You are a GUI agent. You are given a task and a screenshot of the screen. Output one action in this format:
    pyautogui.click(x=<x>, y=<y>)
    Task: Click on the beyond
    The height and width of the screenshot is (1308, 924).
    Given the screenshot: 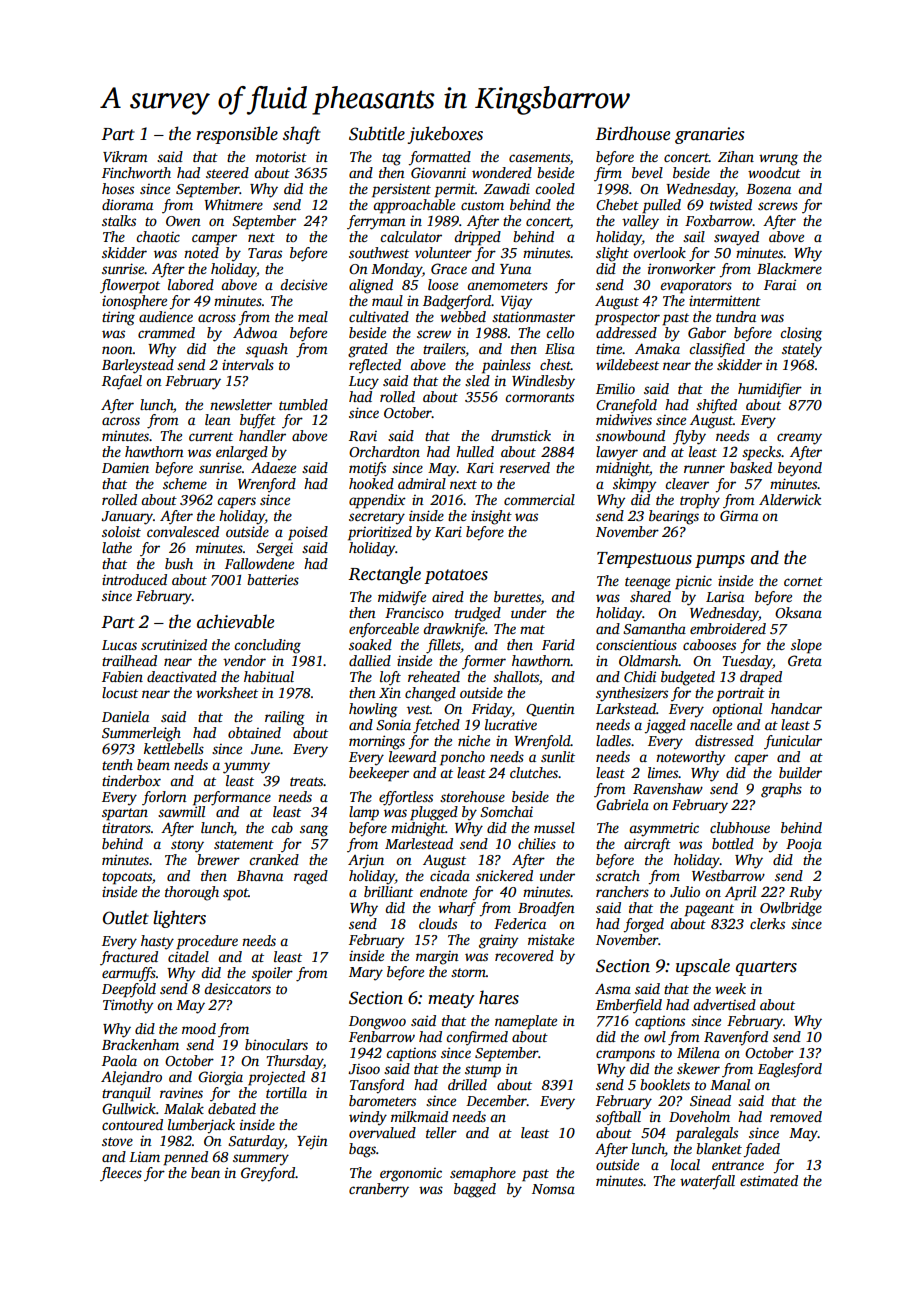 What is the action you would take?
    pyautogui.click(x=800, y=469)
